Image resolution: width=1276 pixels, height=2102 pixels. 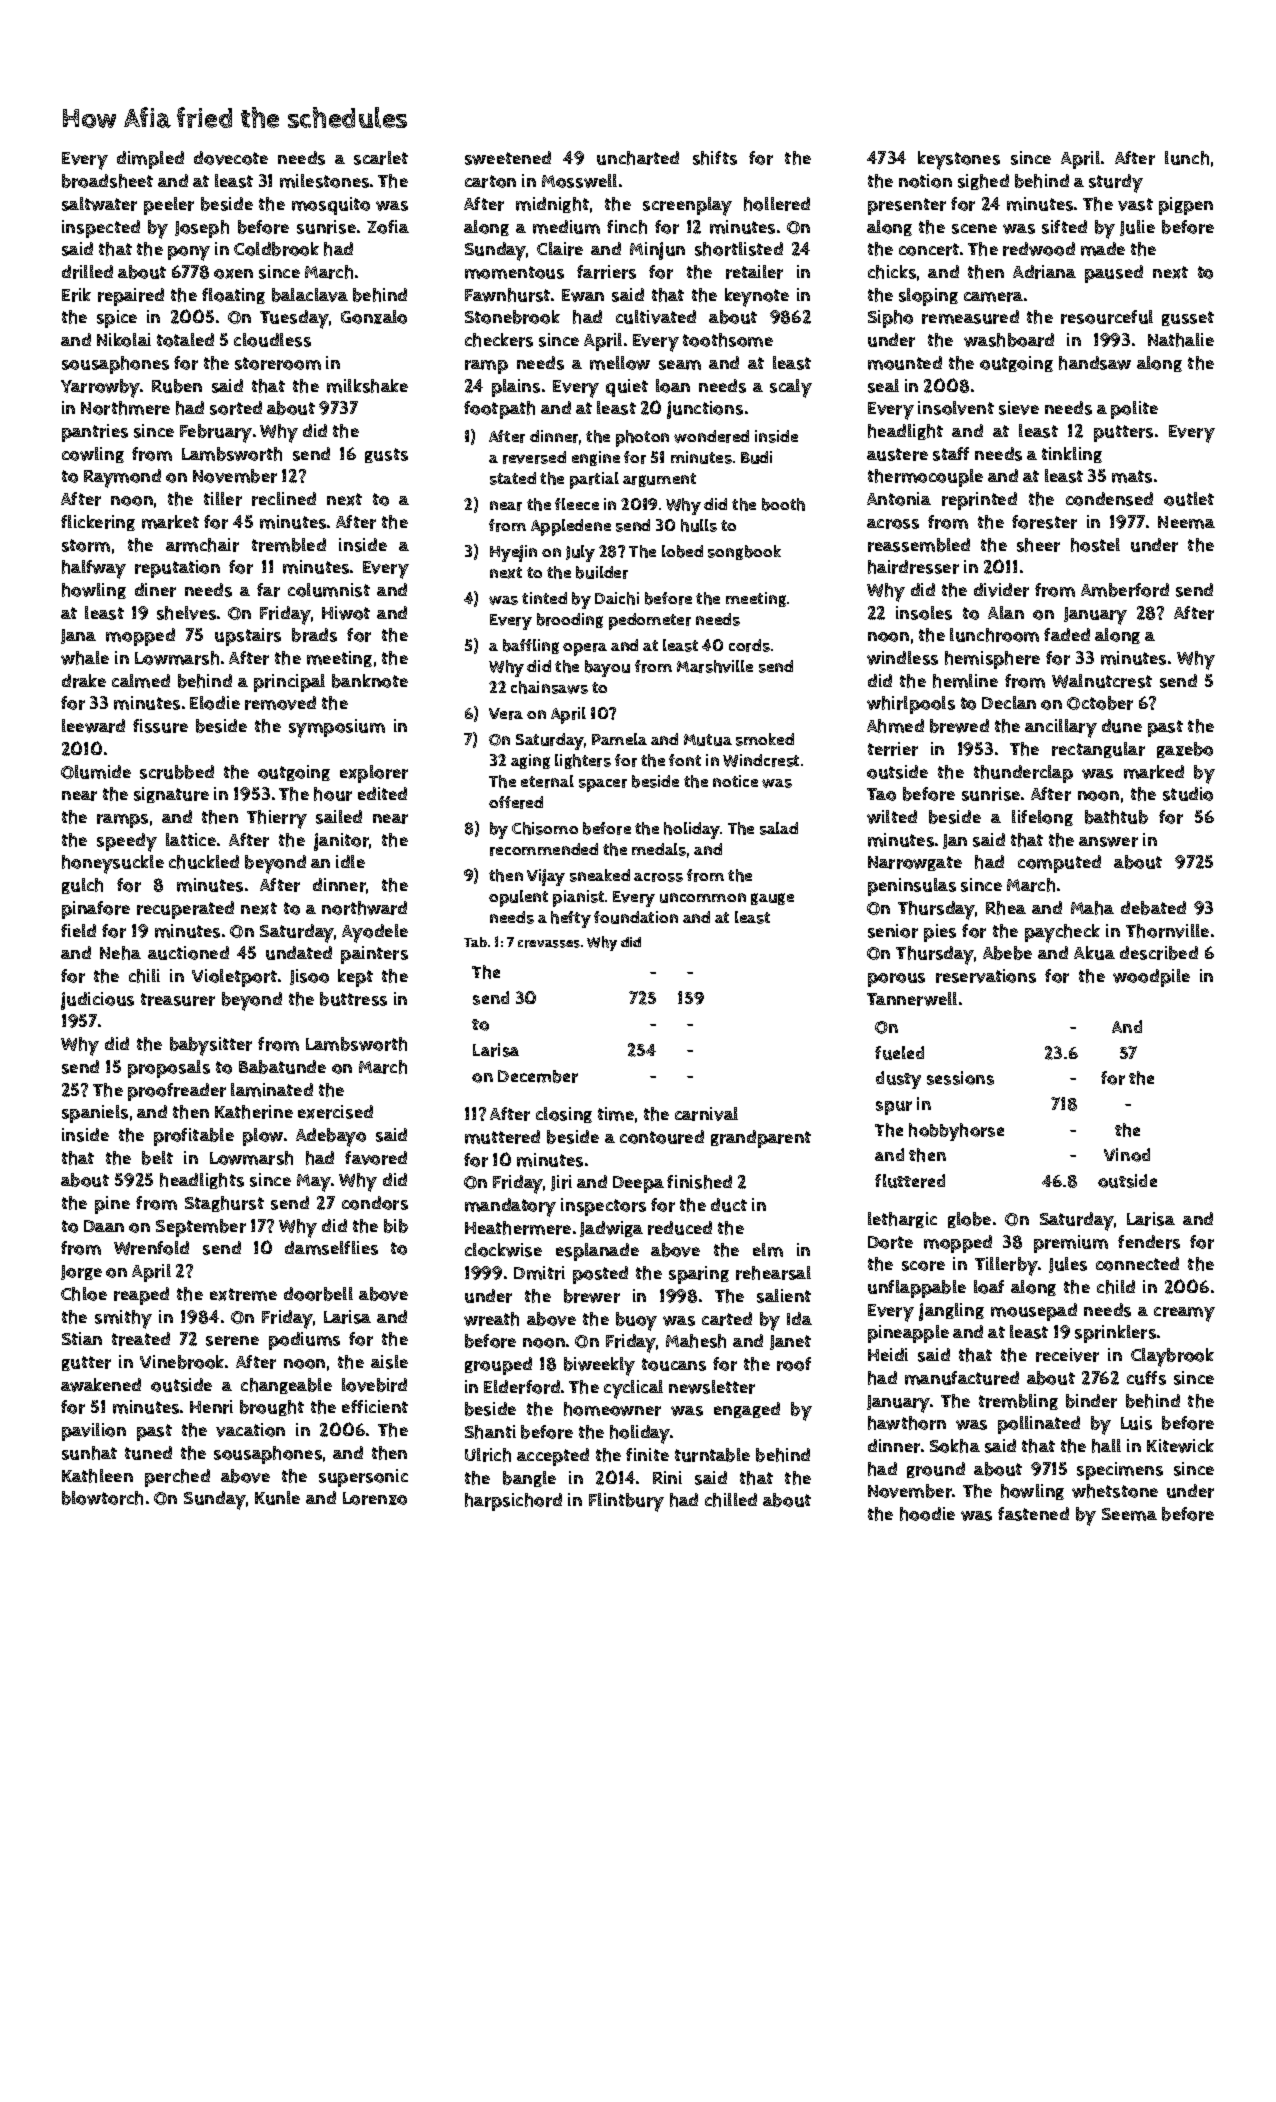 What do you see at coordinates (276, 249) in the document?
I see `Coldbrook` at bounding box center [276, 249].
